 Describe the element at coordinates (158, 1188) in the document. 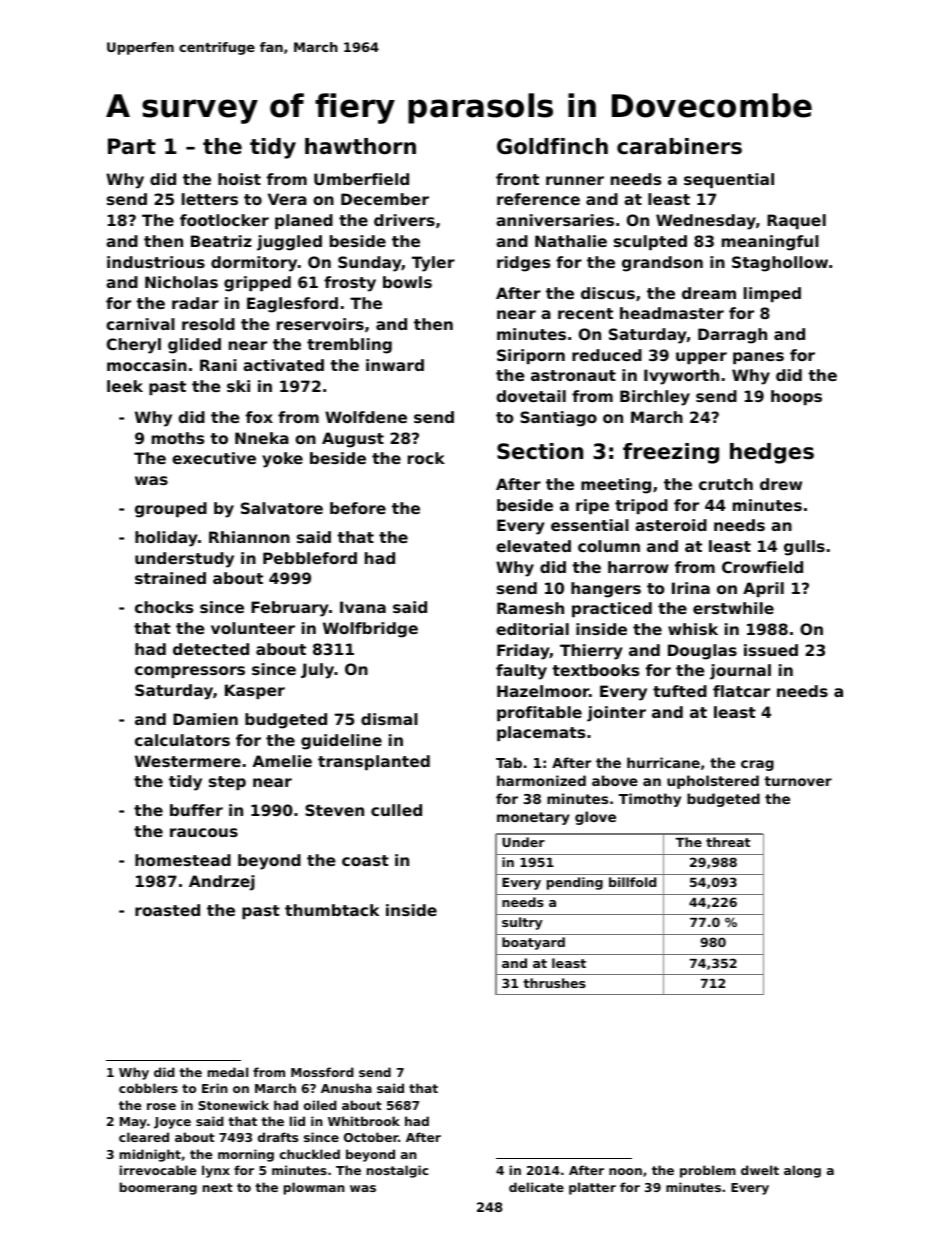

I see `boomerang` at that location.
